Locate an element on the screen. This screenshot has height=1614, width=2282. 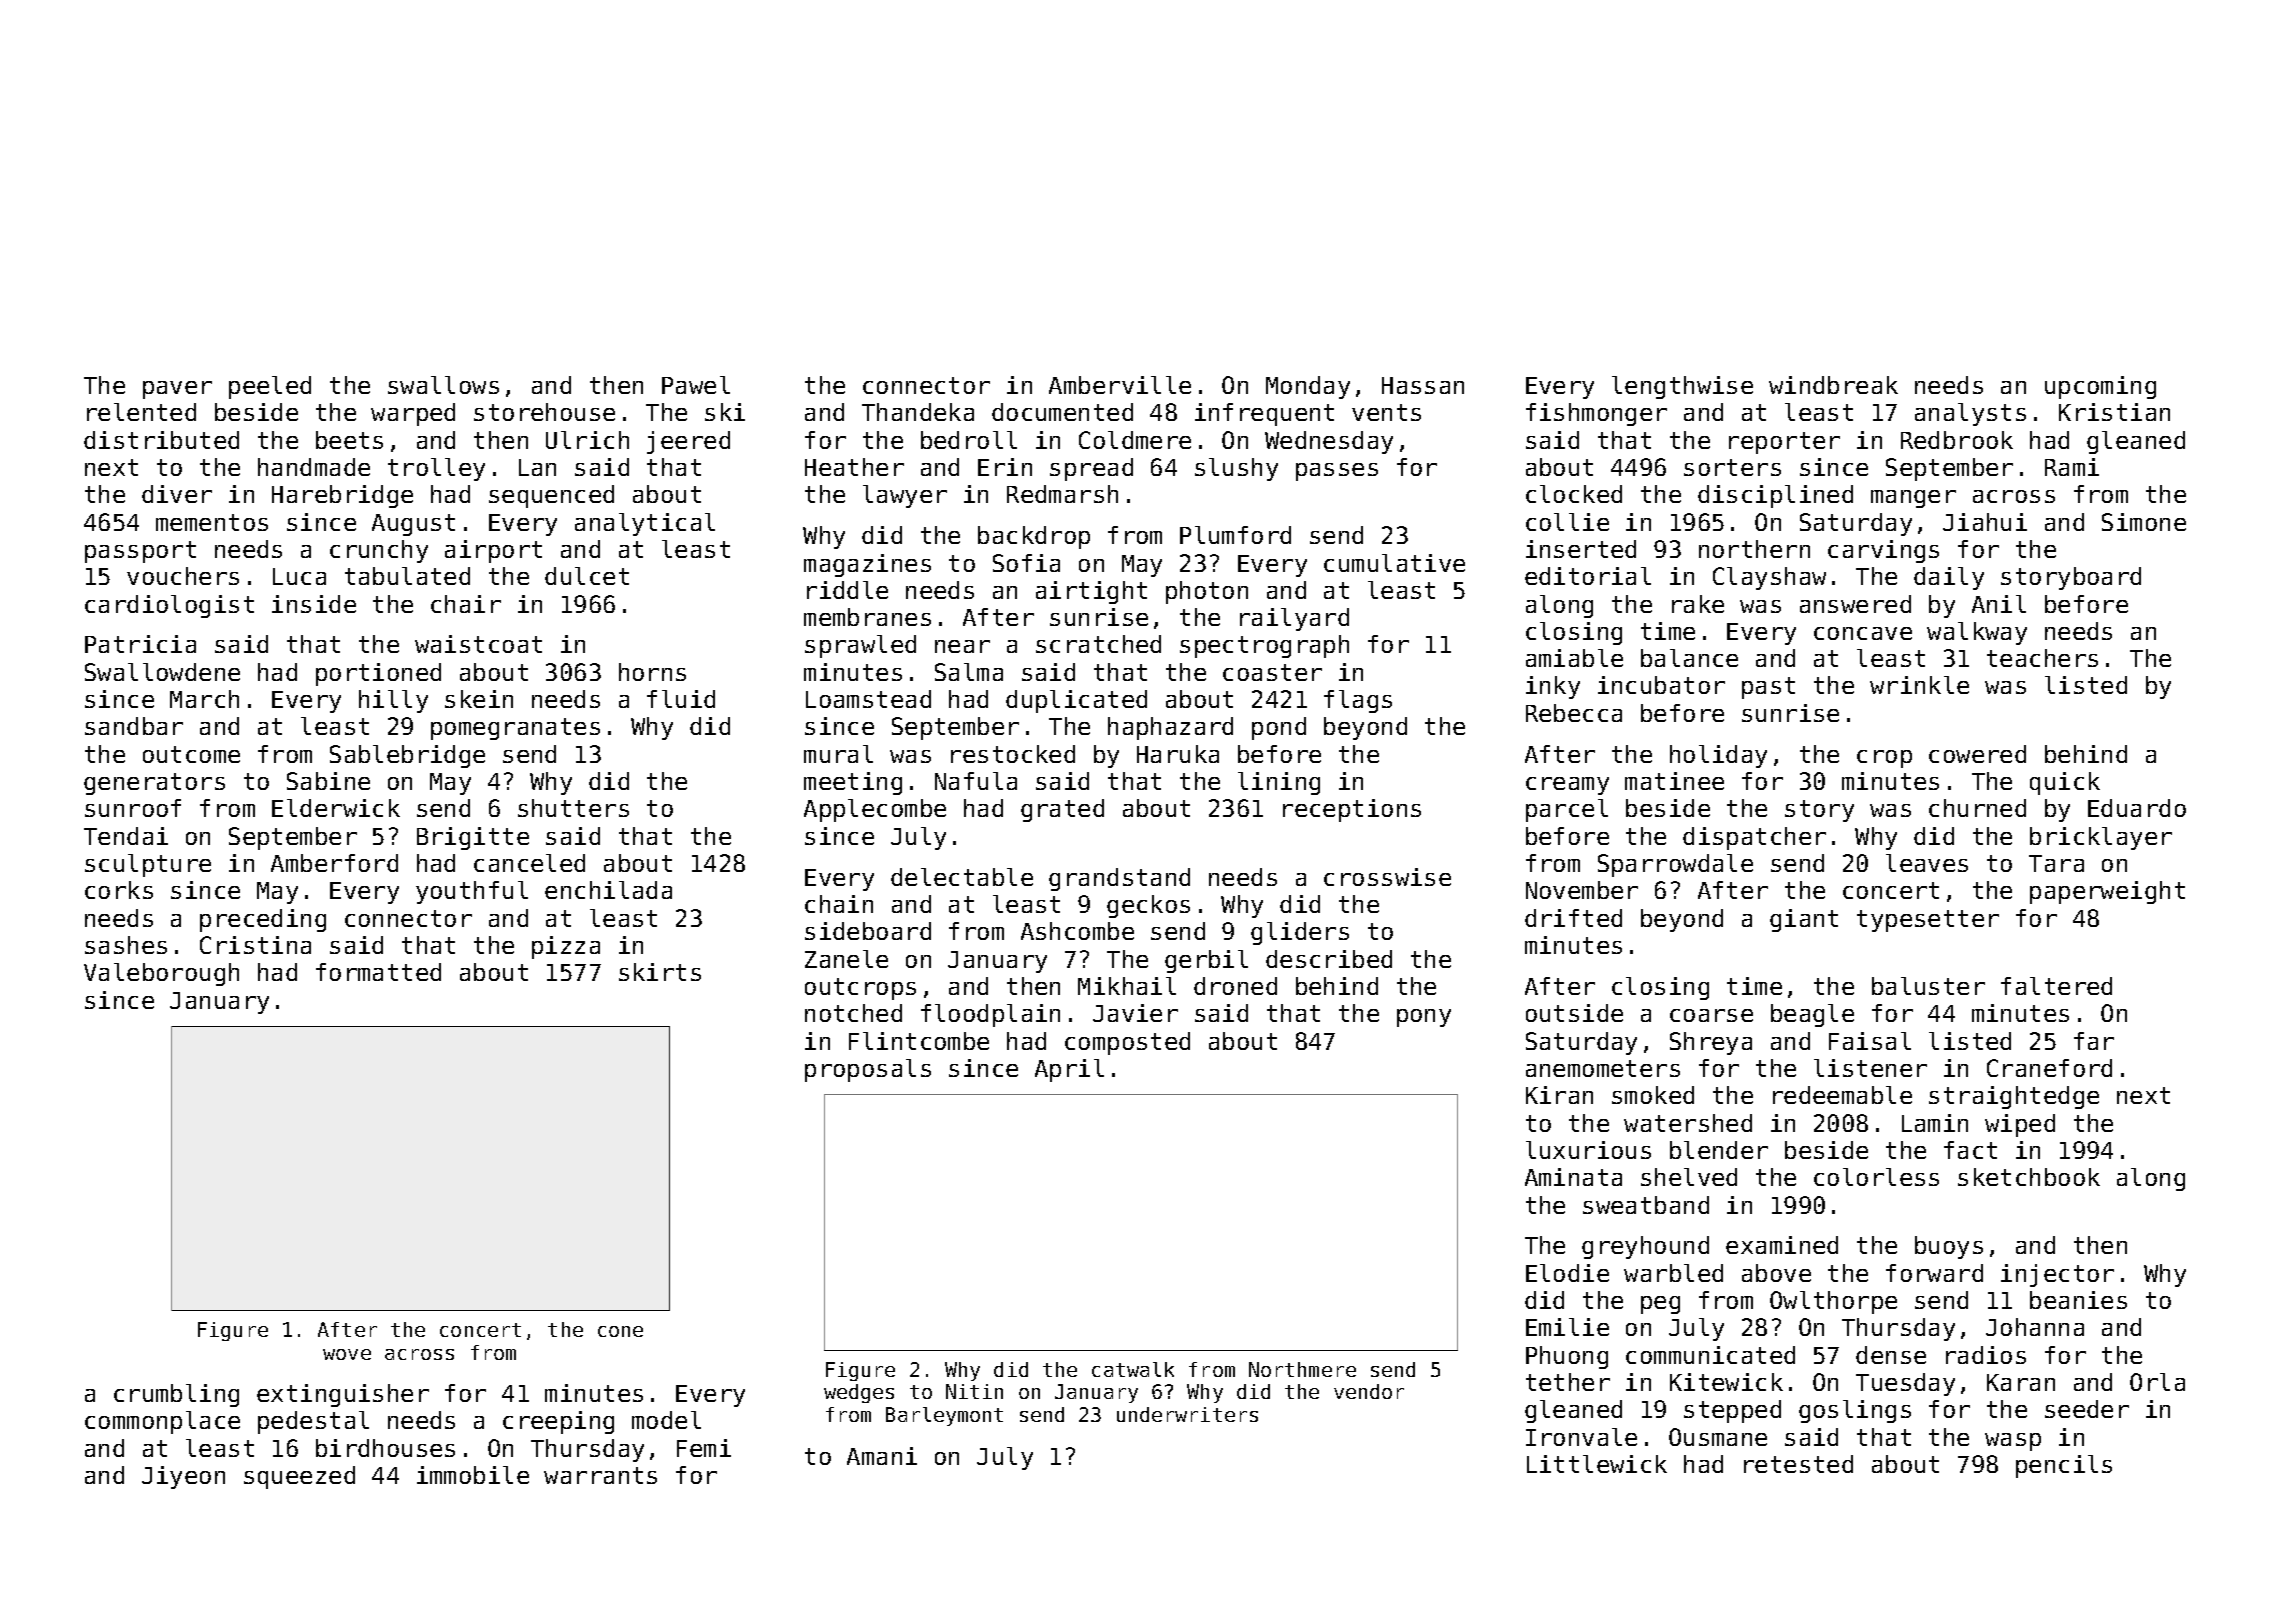
pencils is located at coordinates (2064, 1466).
